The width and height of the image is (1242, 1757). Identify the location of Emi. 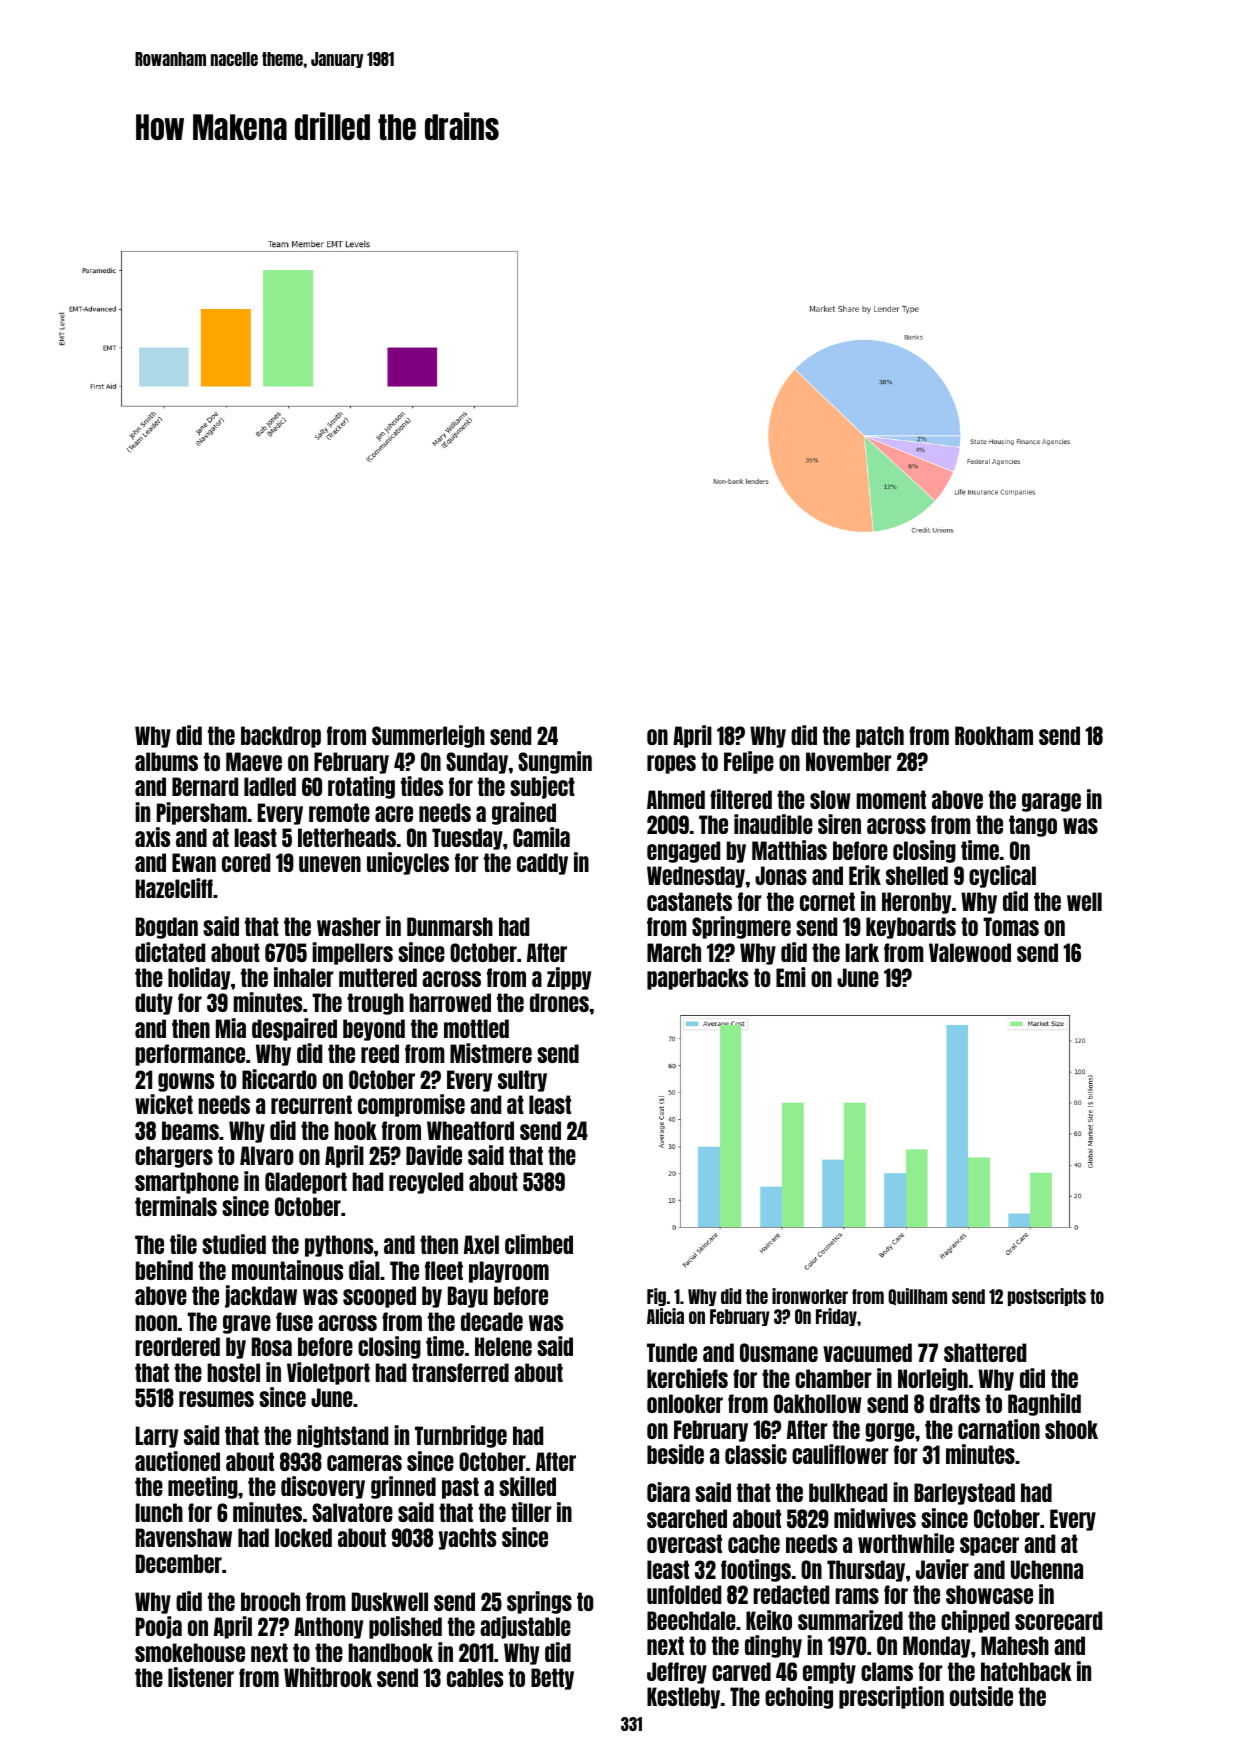
(790, 977).
